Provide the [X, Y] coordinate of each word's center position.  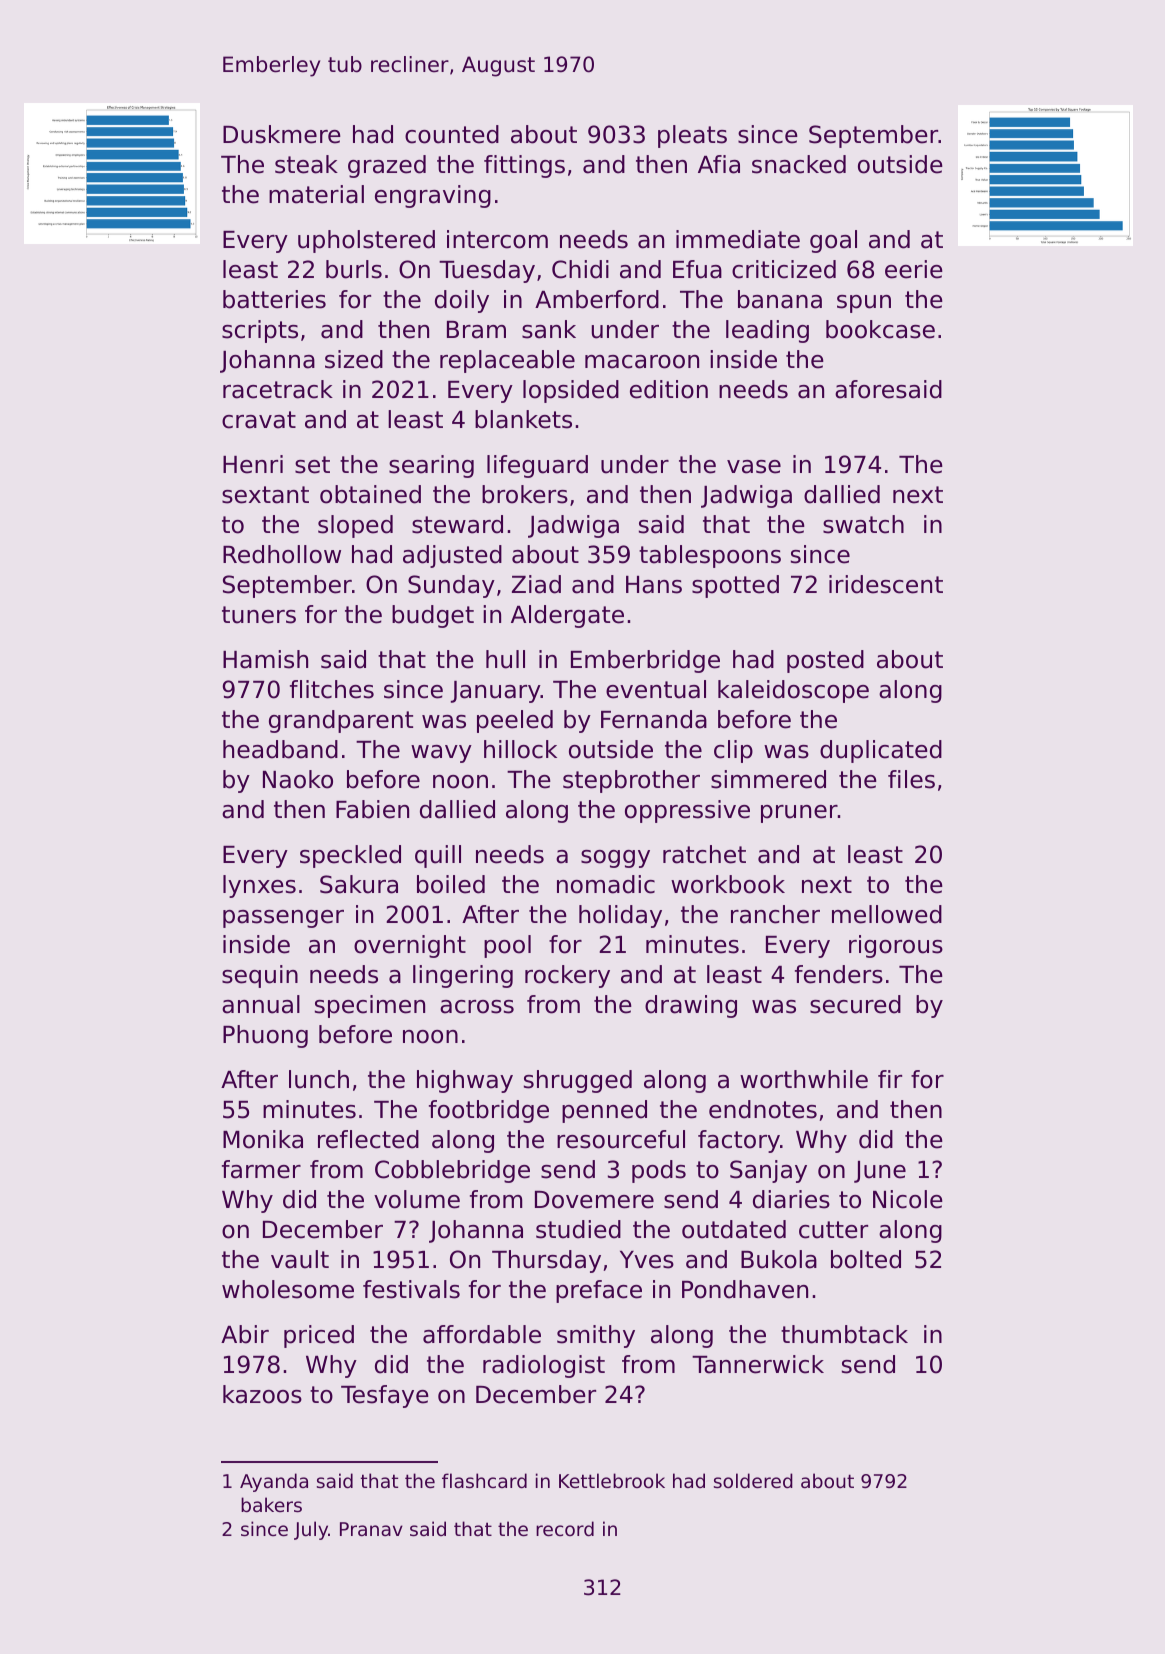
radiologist [544, 1366]
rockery [567, 976]
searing [431, 466]
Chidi [580, 269]
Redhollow [282, 554]
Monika [263, 1139]
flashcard [484, 1480]
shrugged [578, 1081]
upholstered [366, 241]
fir [890, 1079]
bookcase [880, 329]
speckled [350, 856]
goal [833, 241]
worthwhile [804, 1079]
